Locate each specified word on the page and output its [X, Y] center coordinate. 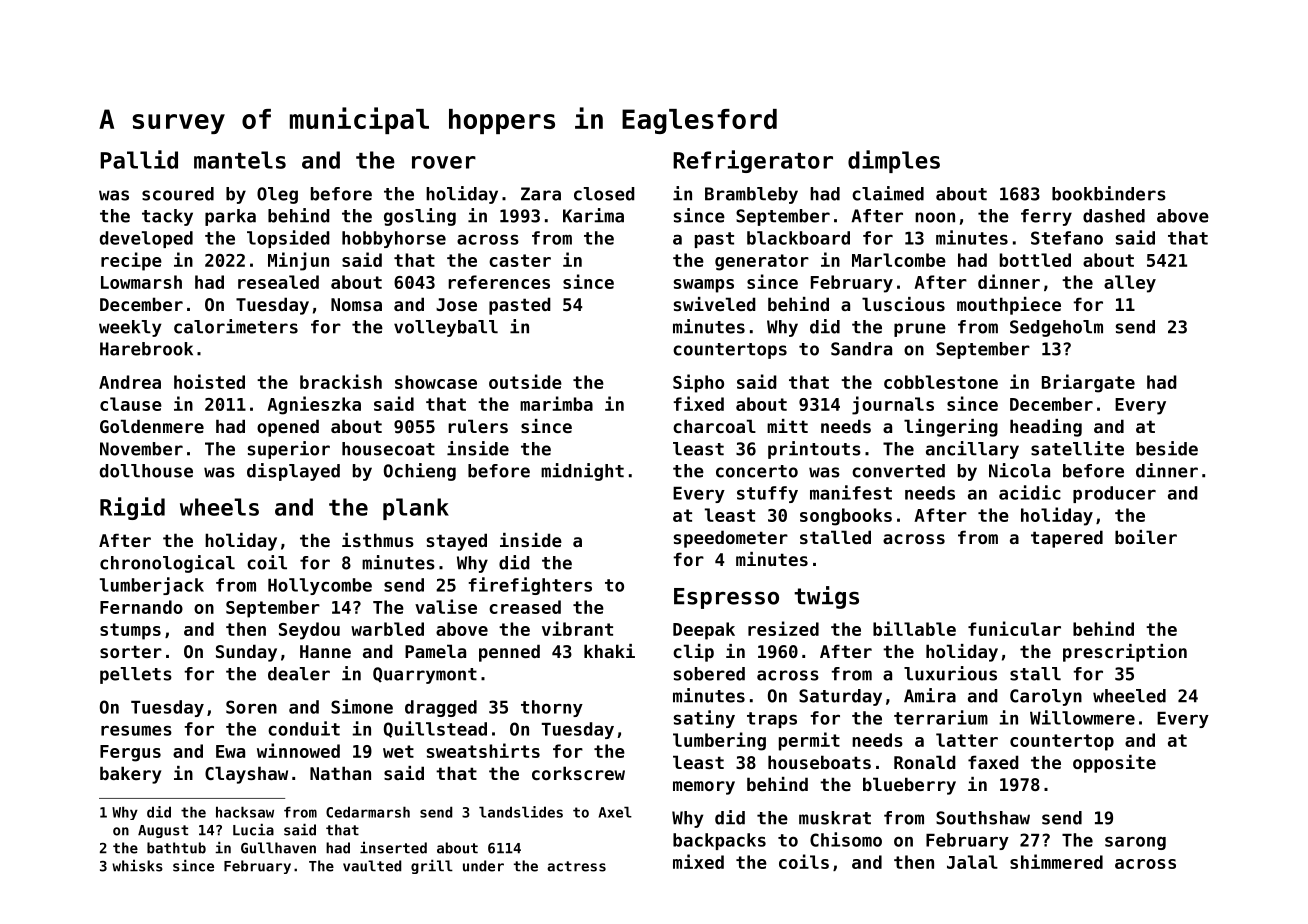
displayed [293, 472]
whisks [137, 865]
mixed [698, 861]
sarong [1135, 843]
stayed [457, 542]
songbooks [846, 517]
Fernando [141, 607]
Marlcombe [899, 260]
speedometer [731, 539]
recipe [131, 261]
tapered [1067, 539]
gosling [420, 217]
